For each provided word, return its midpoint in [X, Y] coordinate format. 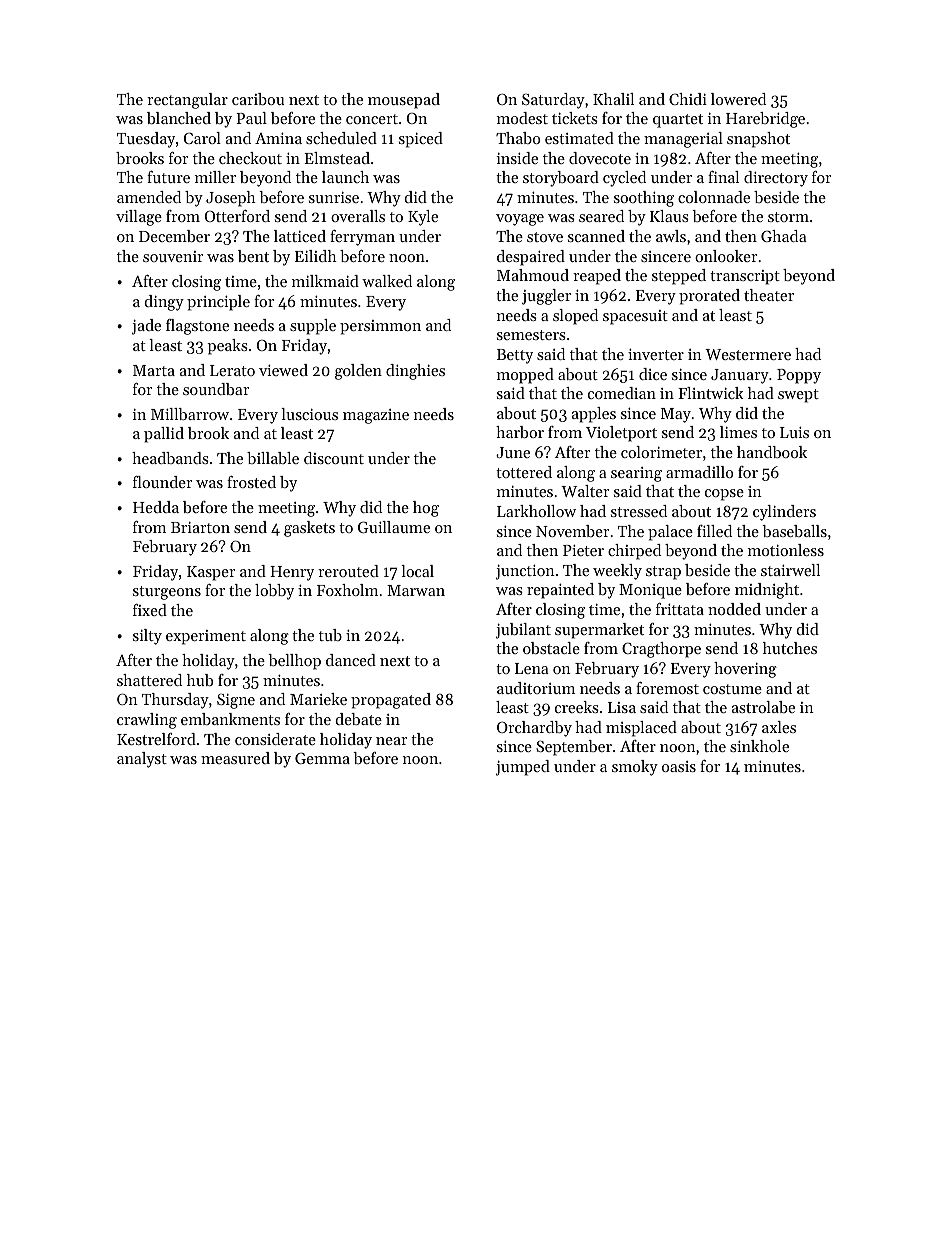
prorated [709, 297]
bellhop [294, 662]
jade [146, 327]
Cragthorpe [661, 650]
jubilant [523, 631]
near [391, 741]
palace [670, 533]
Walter [585, 491]
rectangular [187, 101]
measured [235, 758]
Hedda [156, 507]
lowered [738, 99]
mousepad [404, 101]
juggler [546, 297]
